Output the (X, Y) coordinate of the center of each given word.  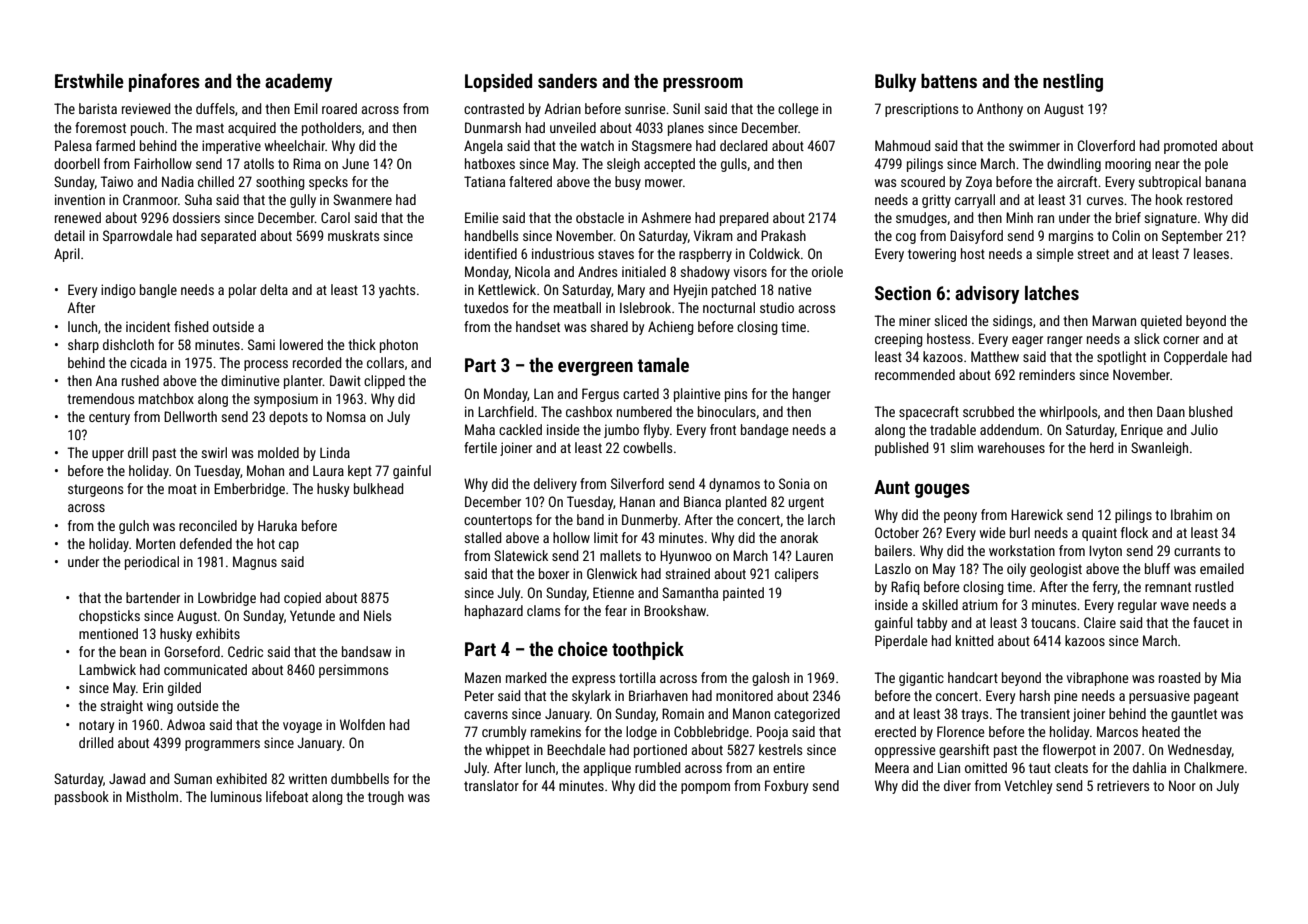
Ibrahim (1191, 514)
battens (949, 81)
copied (302, 599)
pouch (147, 129)
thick (362, 344)
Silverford (637, 483)
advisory (987, 295)
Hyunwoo (686, 557)
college (798, 110)
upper (108, 455)
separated (228, 237)
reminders (1047, 374)
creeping (899, 340)
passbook (82, 798)
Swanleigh (1159, 449)
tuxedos (486, 307)
